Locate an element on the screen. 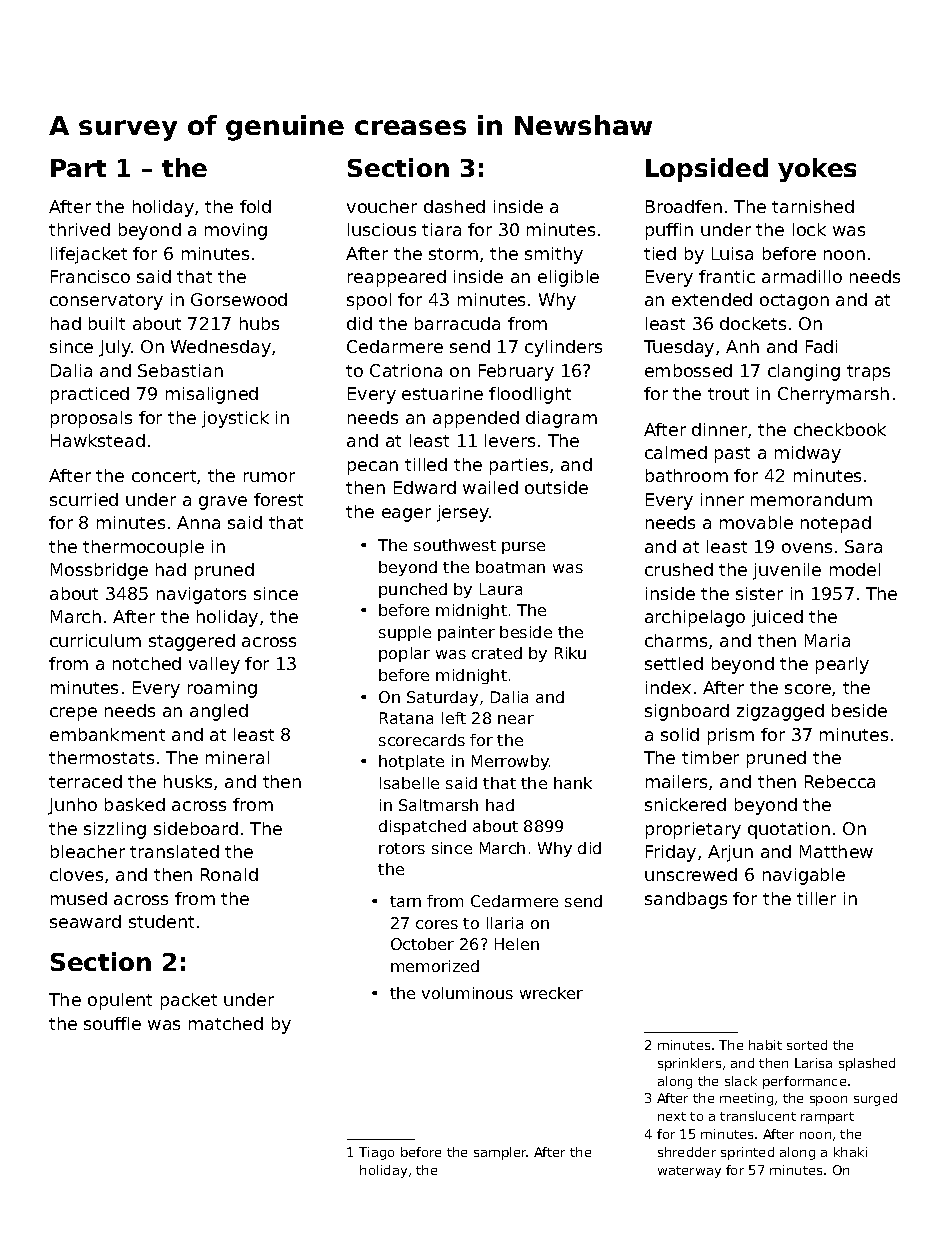  Lopsided is located at coordinates (707, 170).
